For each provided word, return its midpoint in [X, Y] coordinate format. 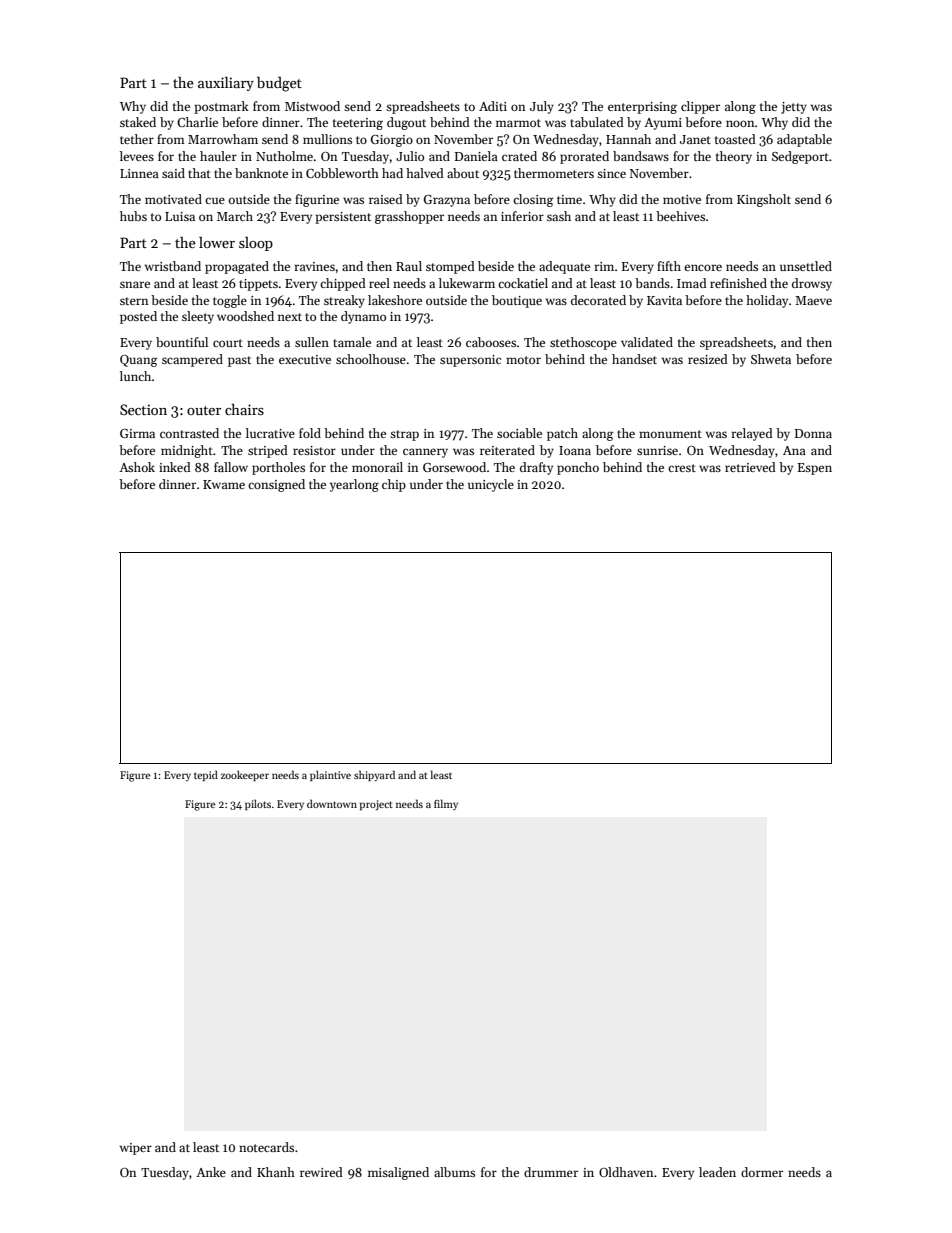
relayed [752, 434]
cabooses [491, 342]
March [235, 216]
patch [562, 434]
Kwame [224, 484]
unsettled [806, 266]
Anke [211, 1172]
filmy [446, 804]
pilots [258, 804]
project [376, 805]
